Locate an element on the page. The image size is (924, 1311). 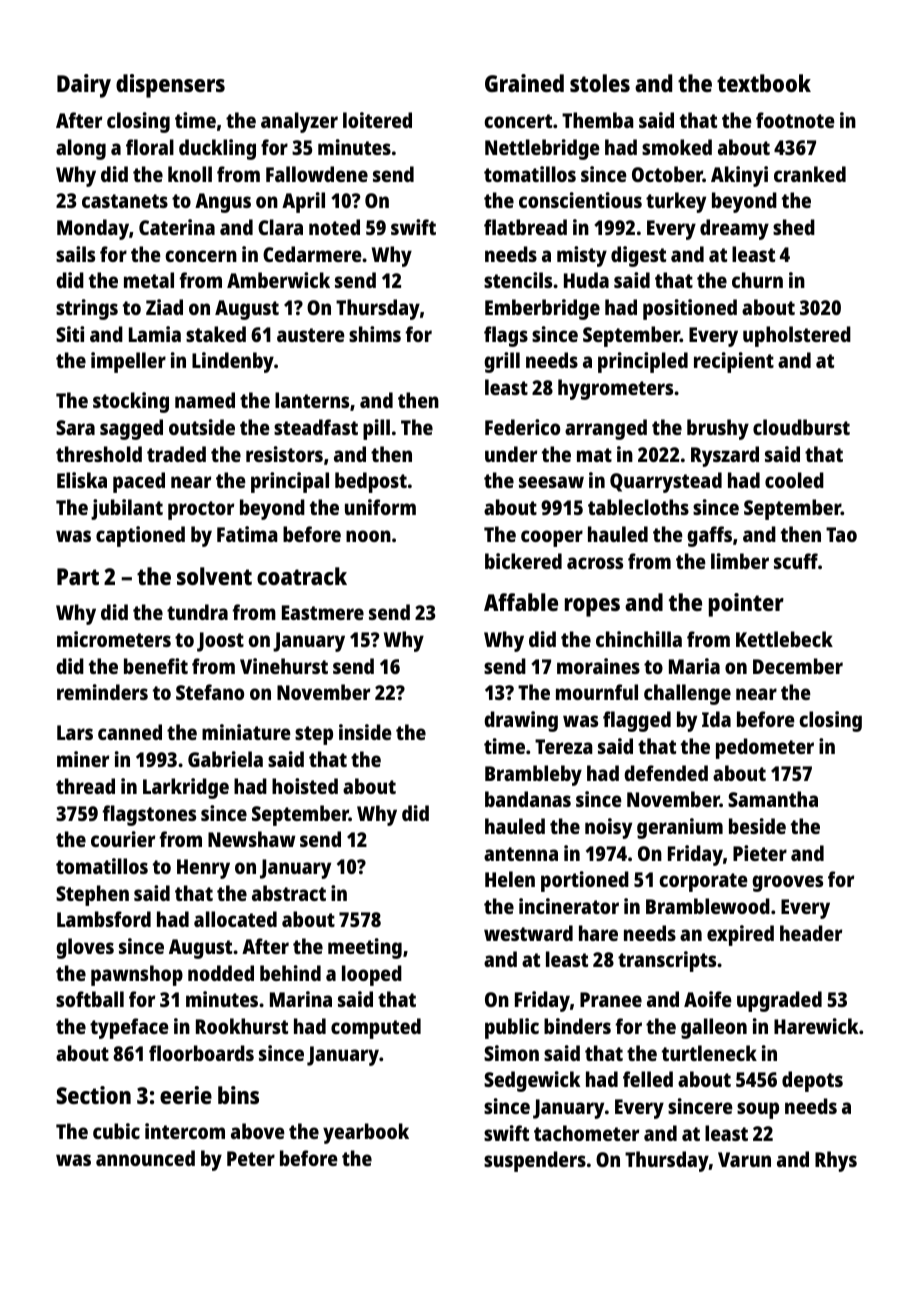
challenge is located at coordinates (687, 694).
